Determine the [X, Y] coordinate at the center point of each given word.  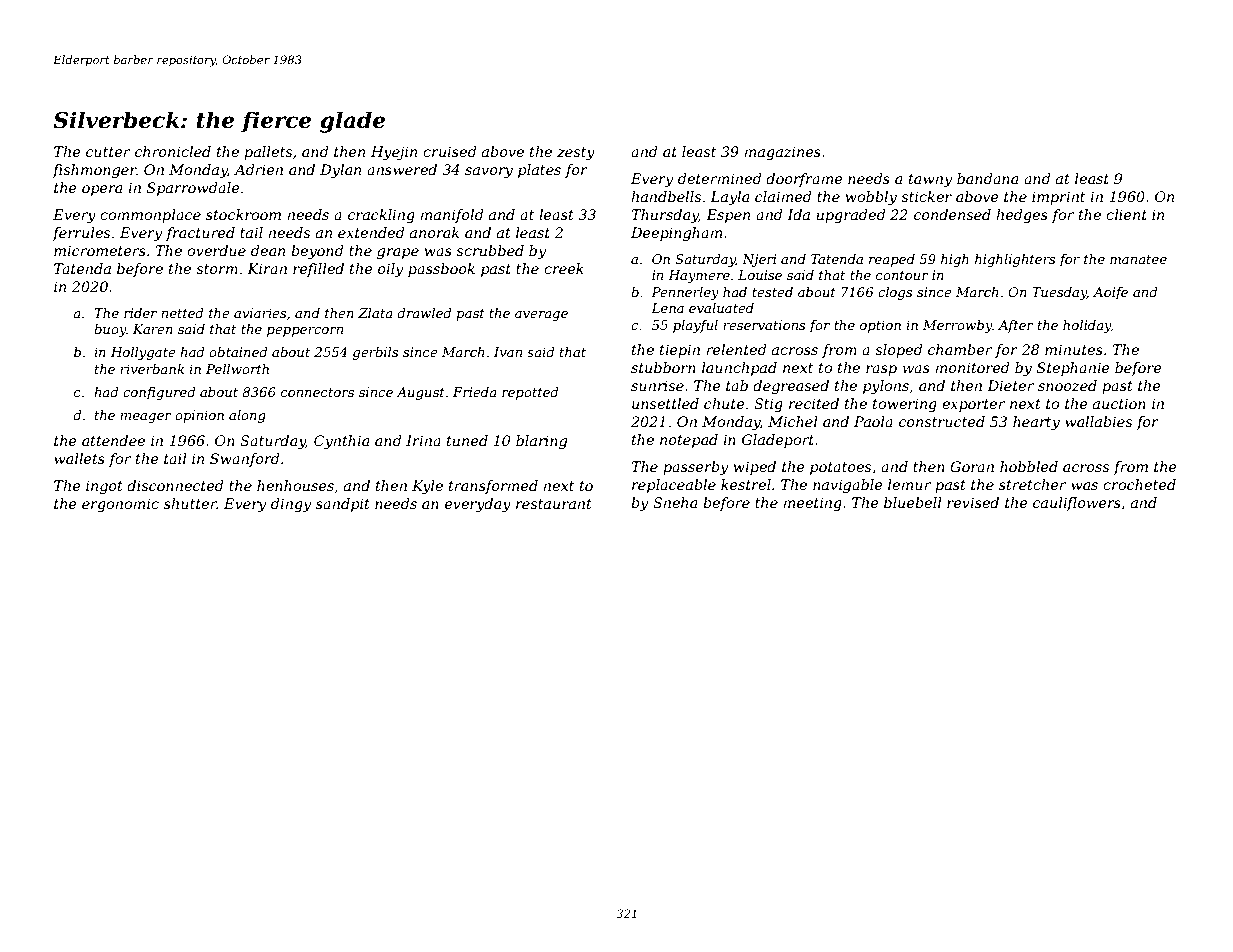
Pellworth [237, 369]
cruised [450, 151]
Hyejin [394, 153]
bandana [987, 178]
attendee [113, 440]
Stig [768, 405]
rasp [881, 370]
